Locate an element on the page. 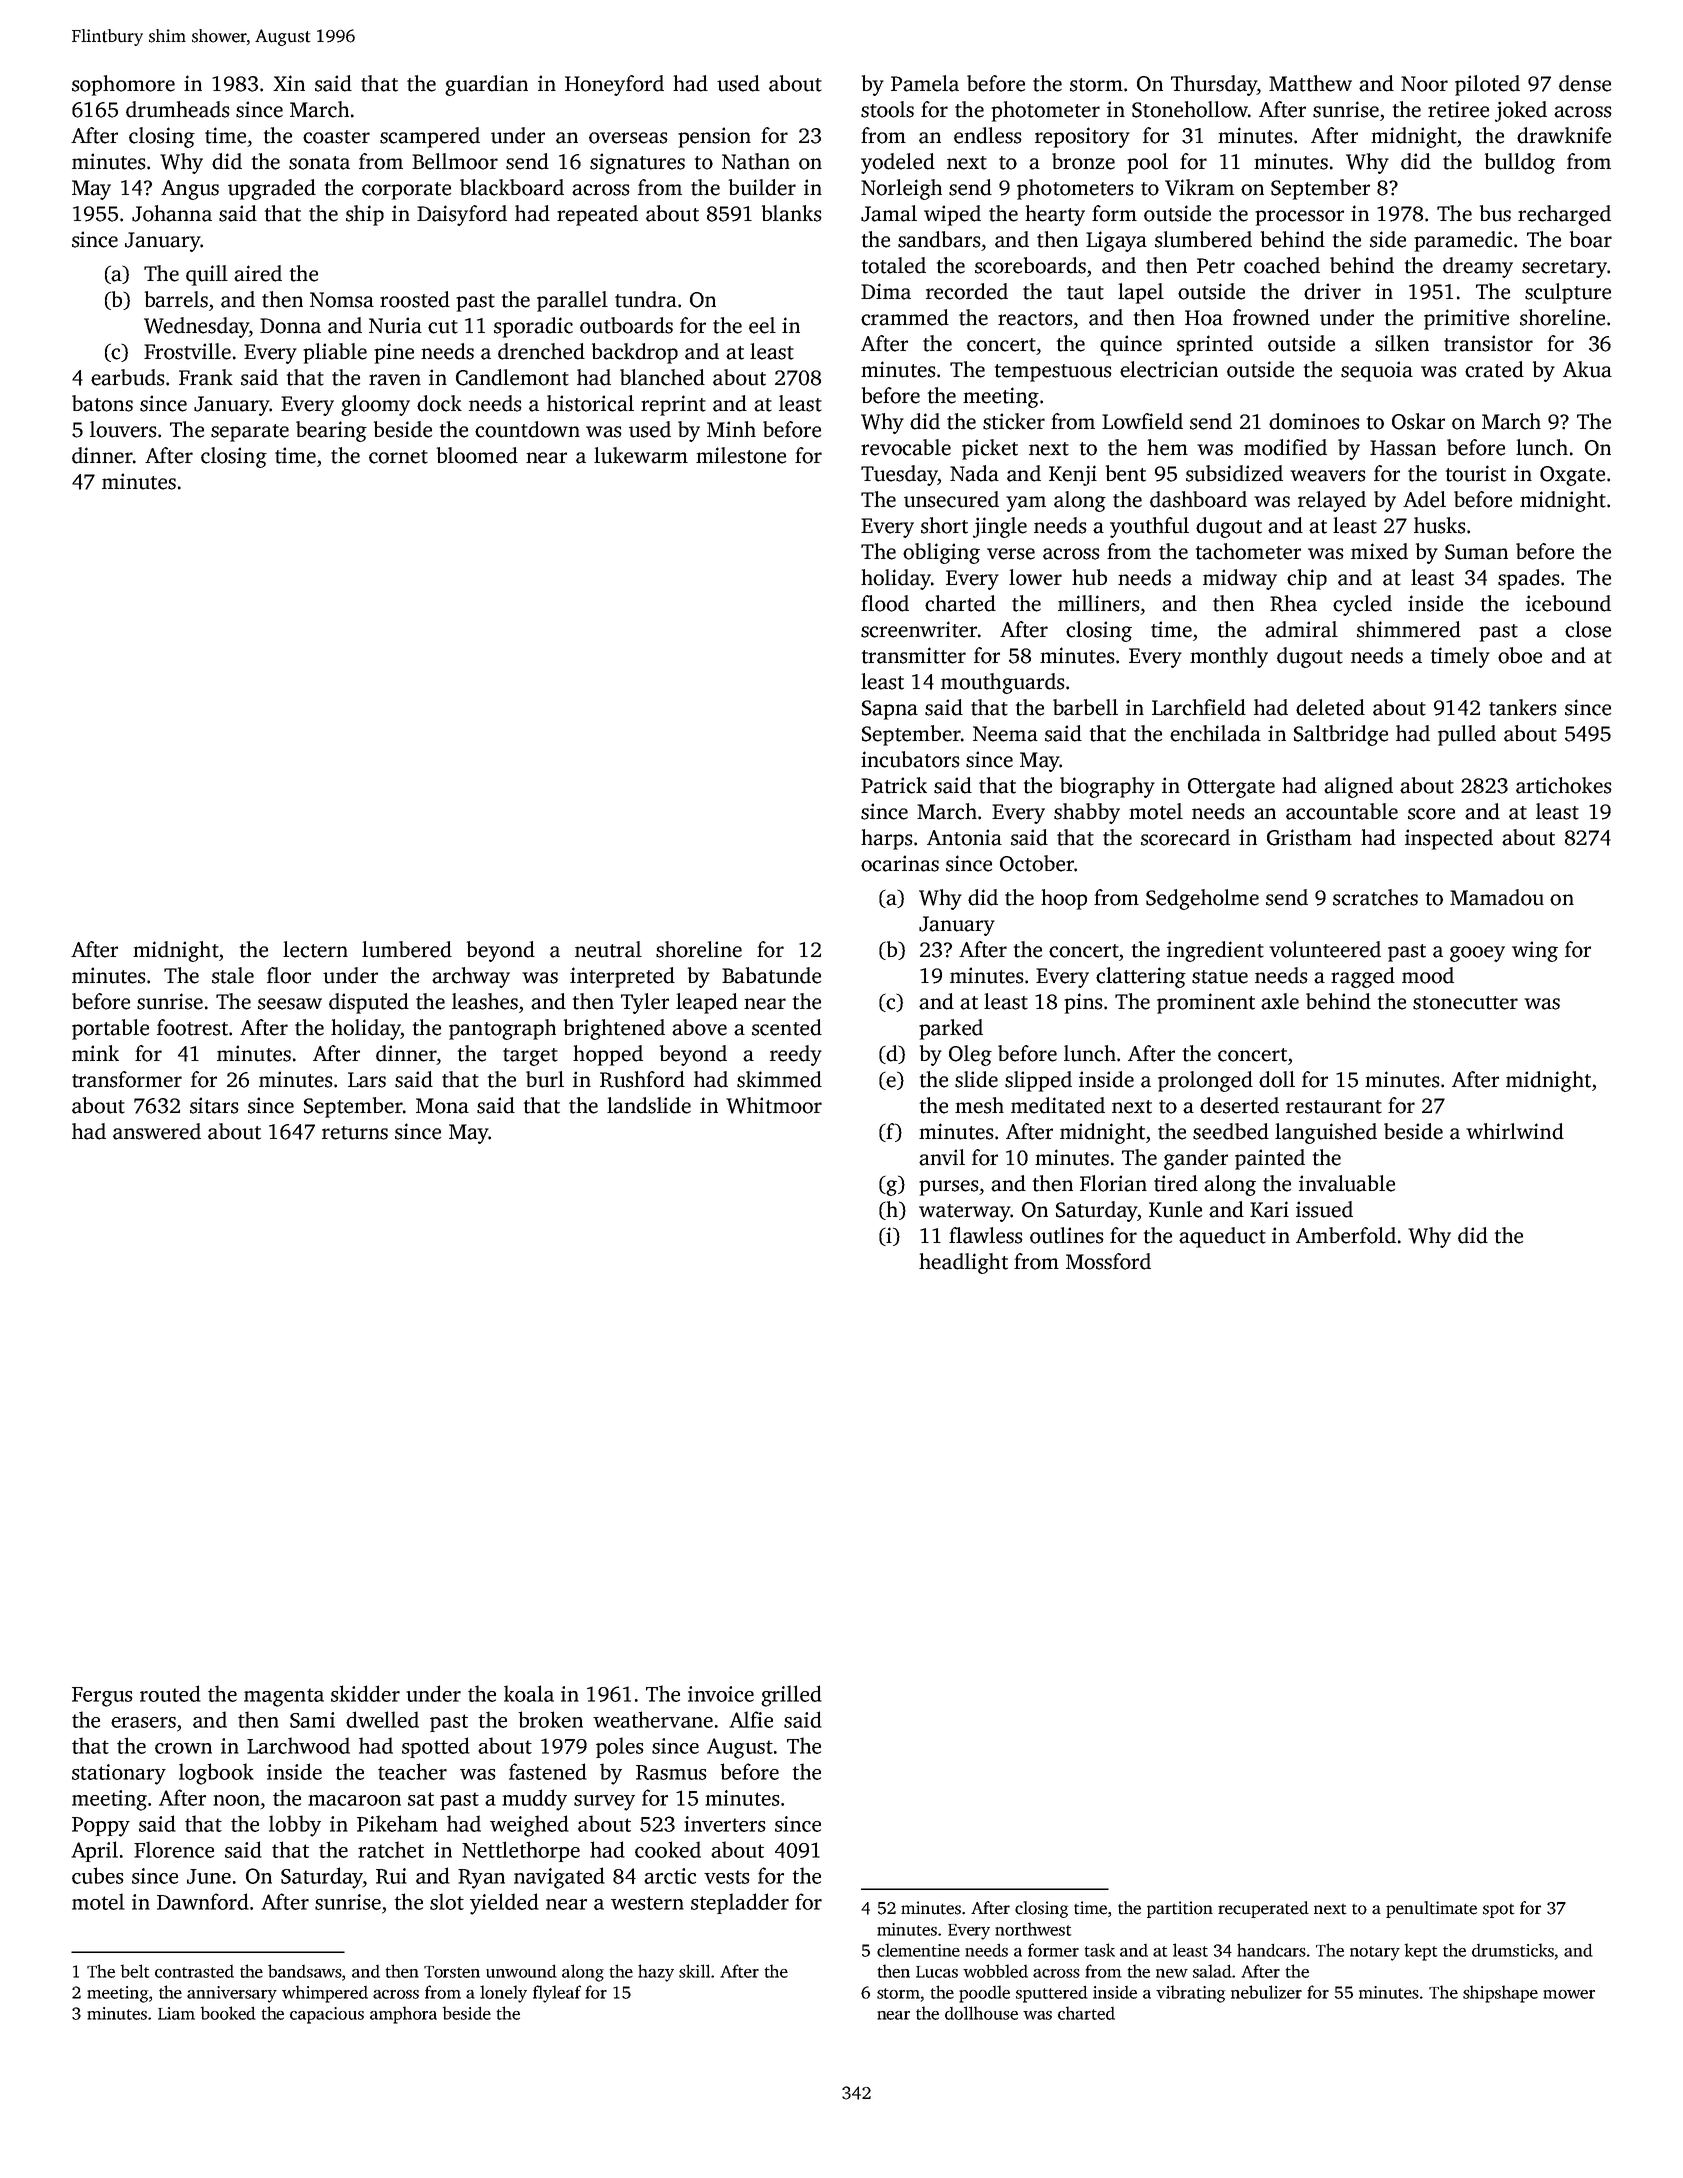  mixed is located at coordinates (1379, 551).
